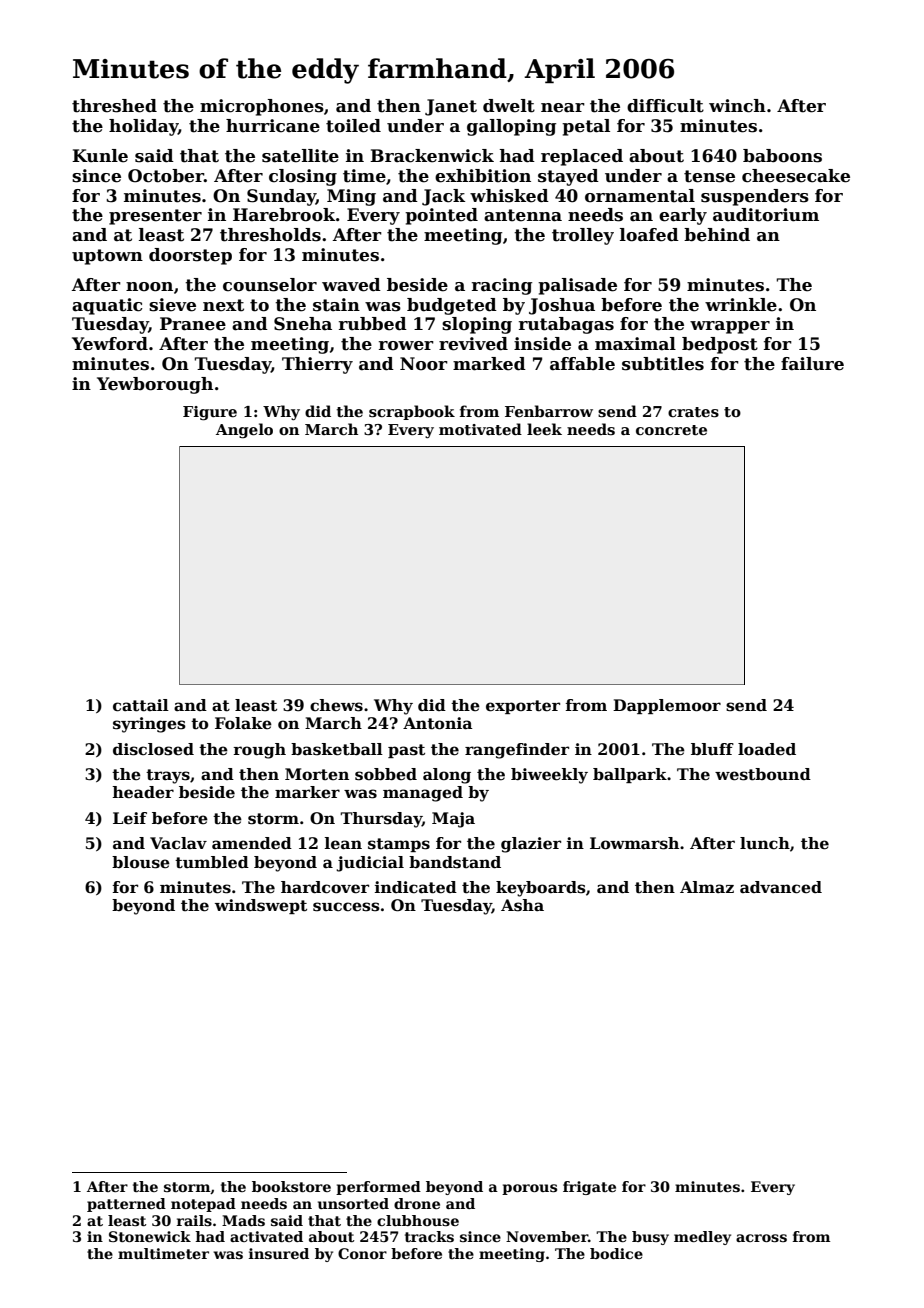 Image resolution: width=924 pixels, height=1308 pixels. I want to click on motivated, so click(480, 429).
